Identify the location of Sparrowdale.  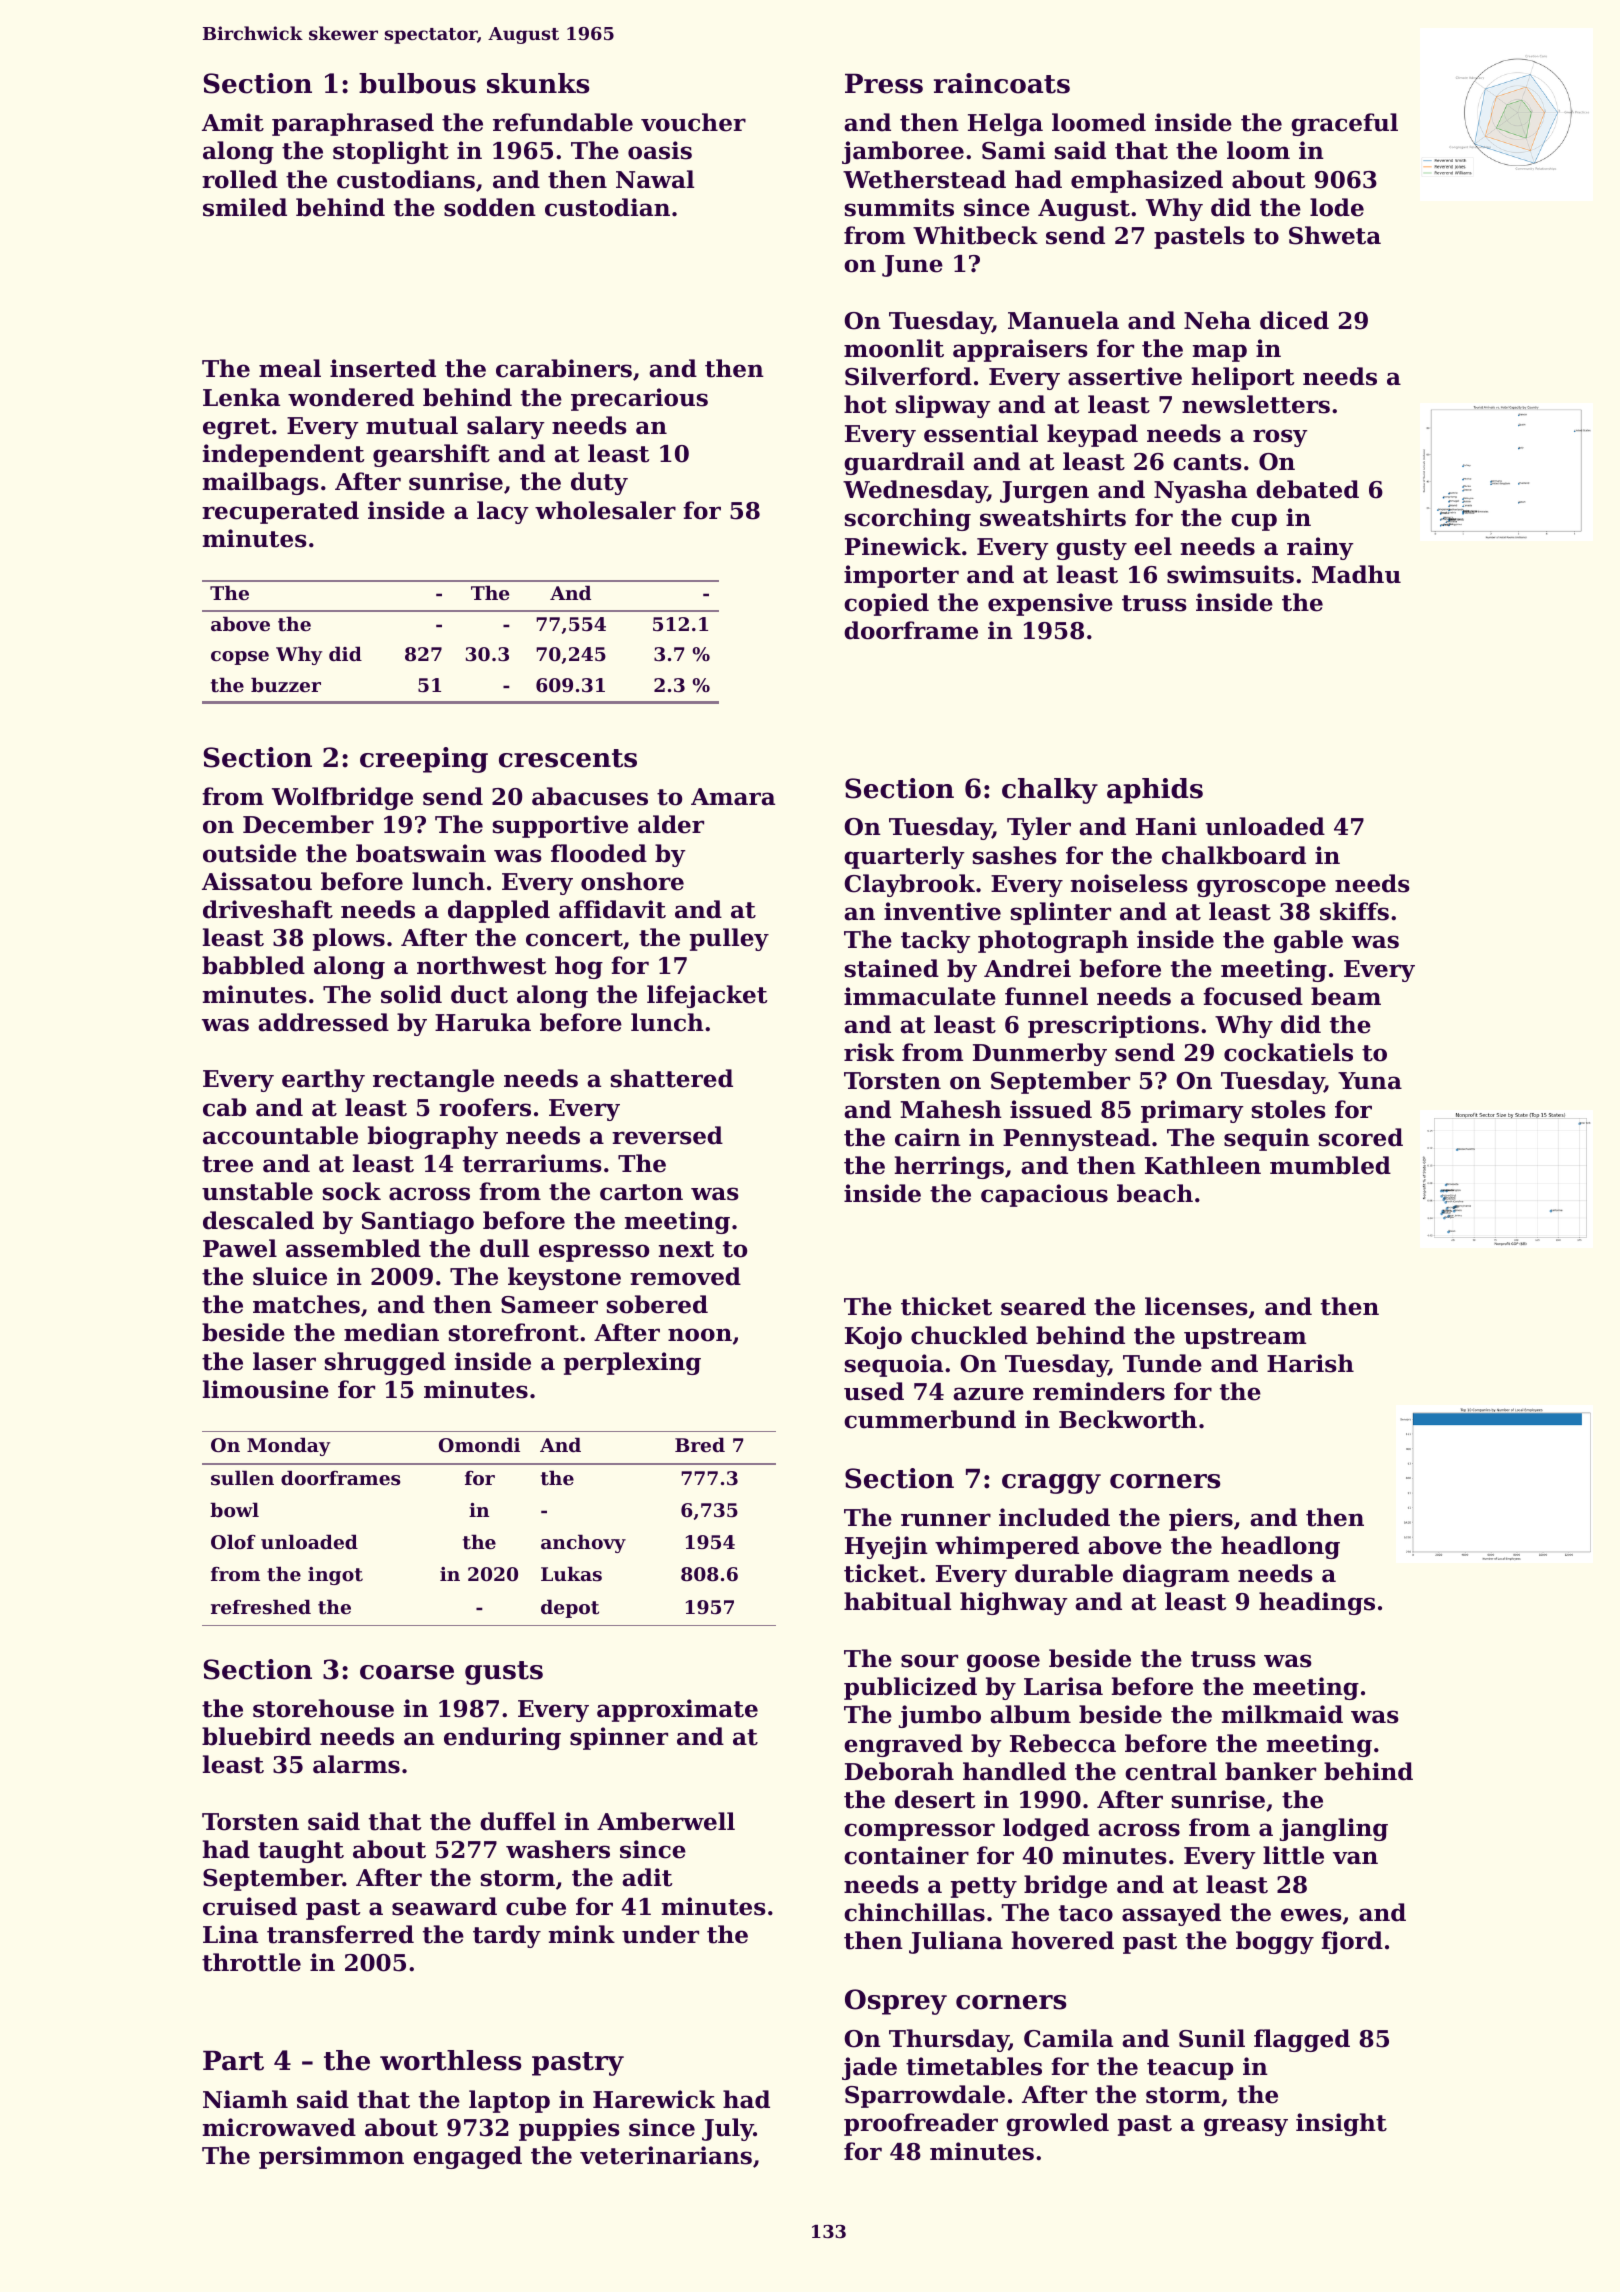
(925, 2096).
